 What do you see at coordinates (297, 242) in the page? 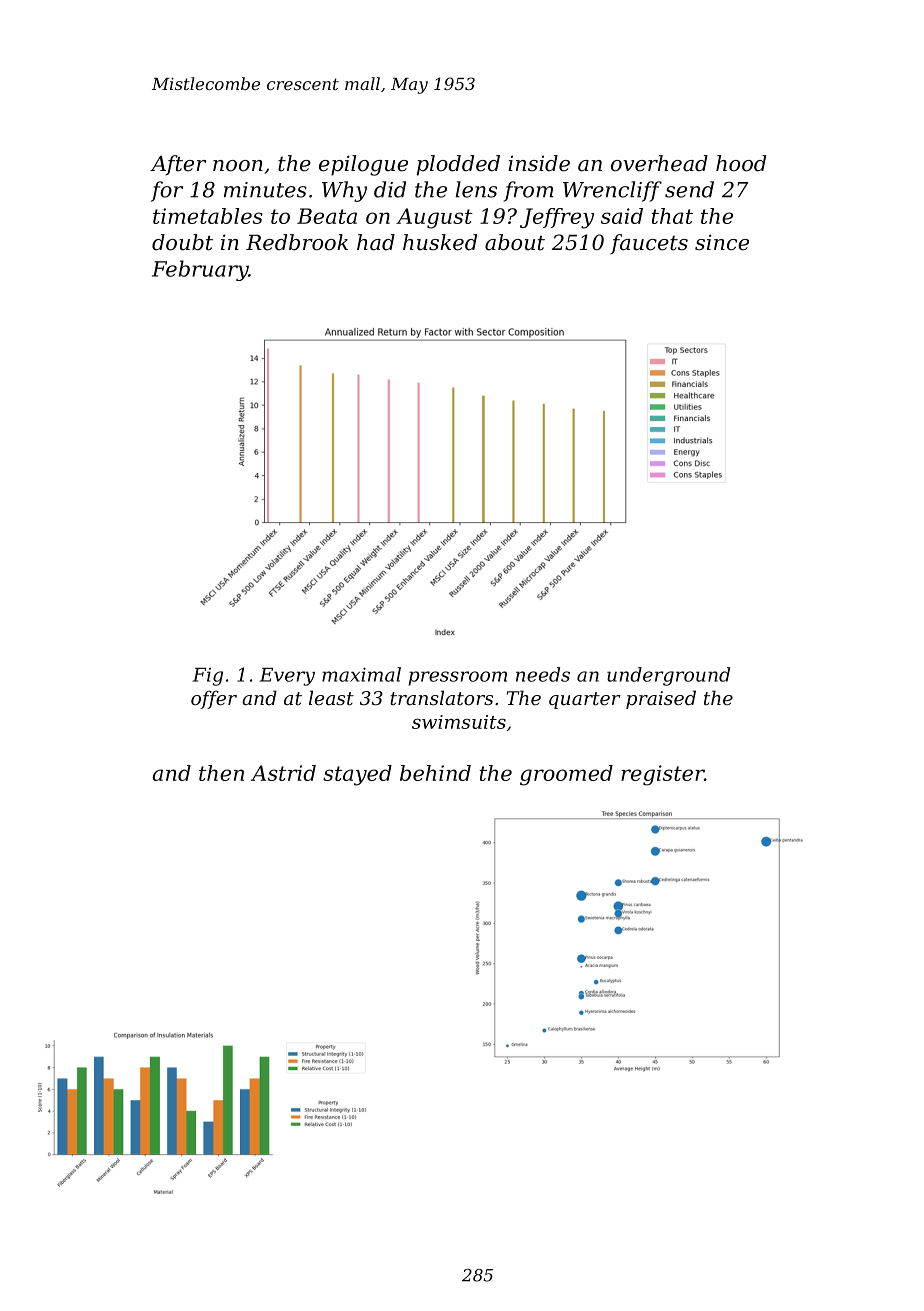
I see `Redbrook` at bounding box center [297, 242].
